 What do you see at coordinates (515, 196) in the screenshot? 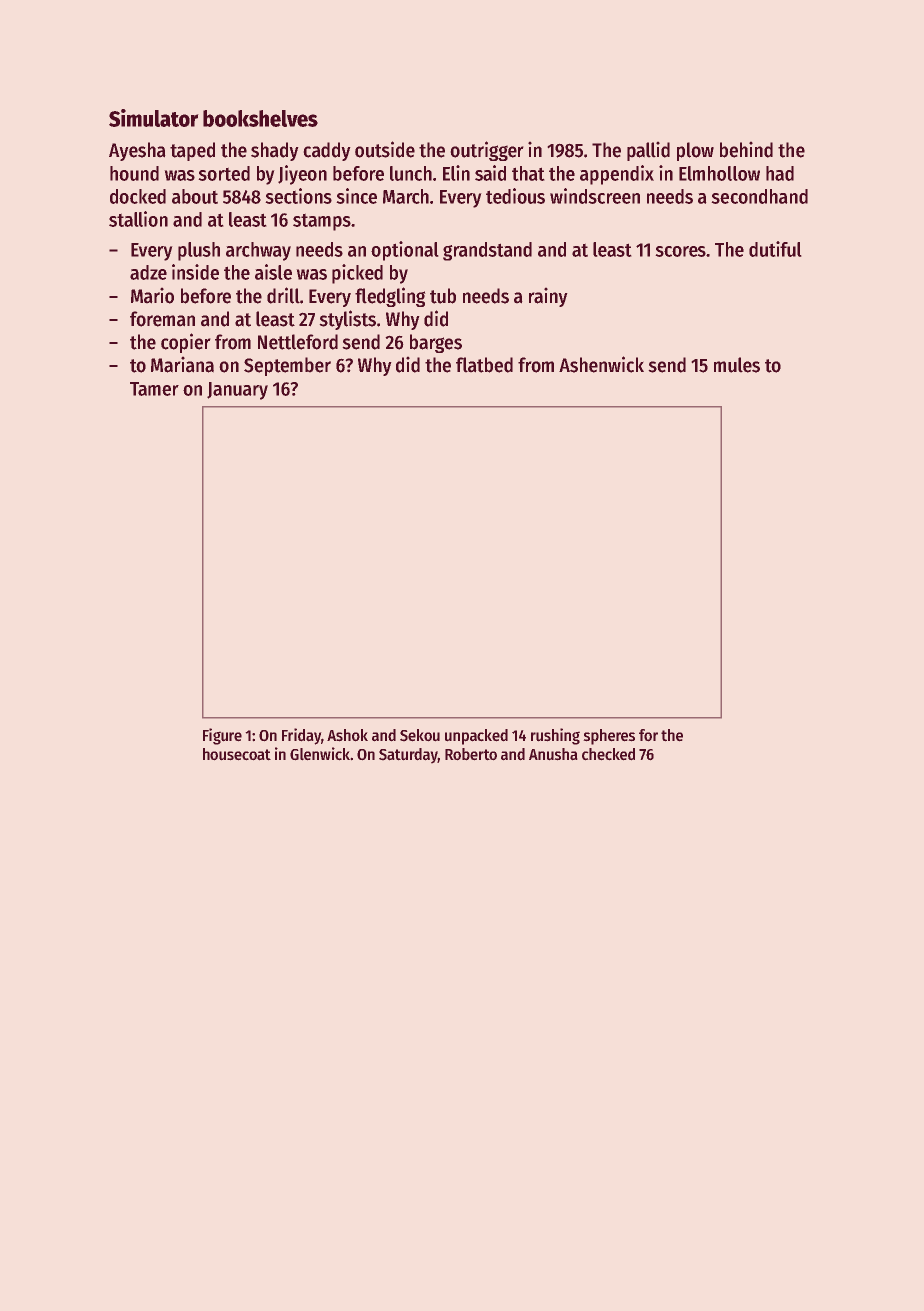
I see `tedious` at bounding box center [515, 196].
